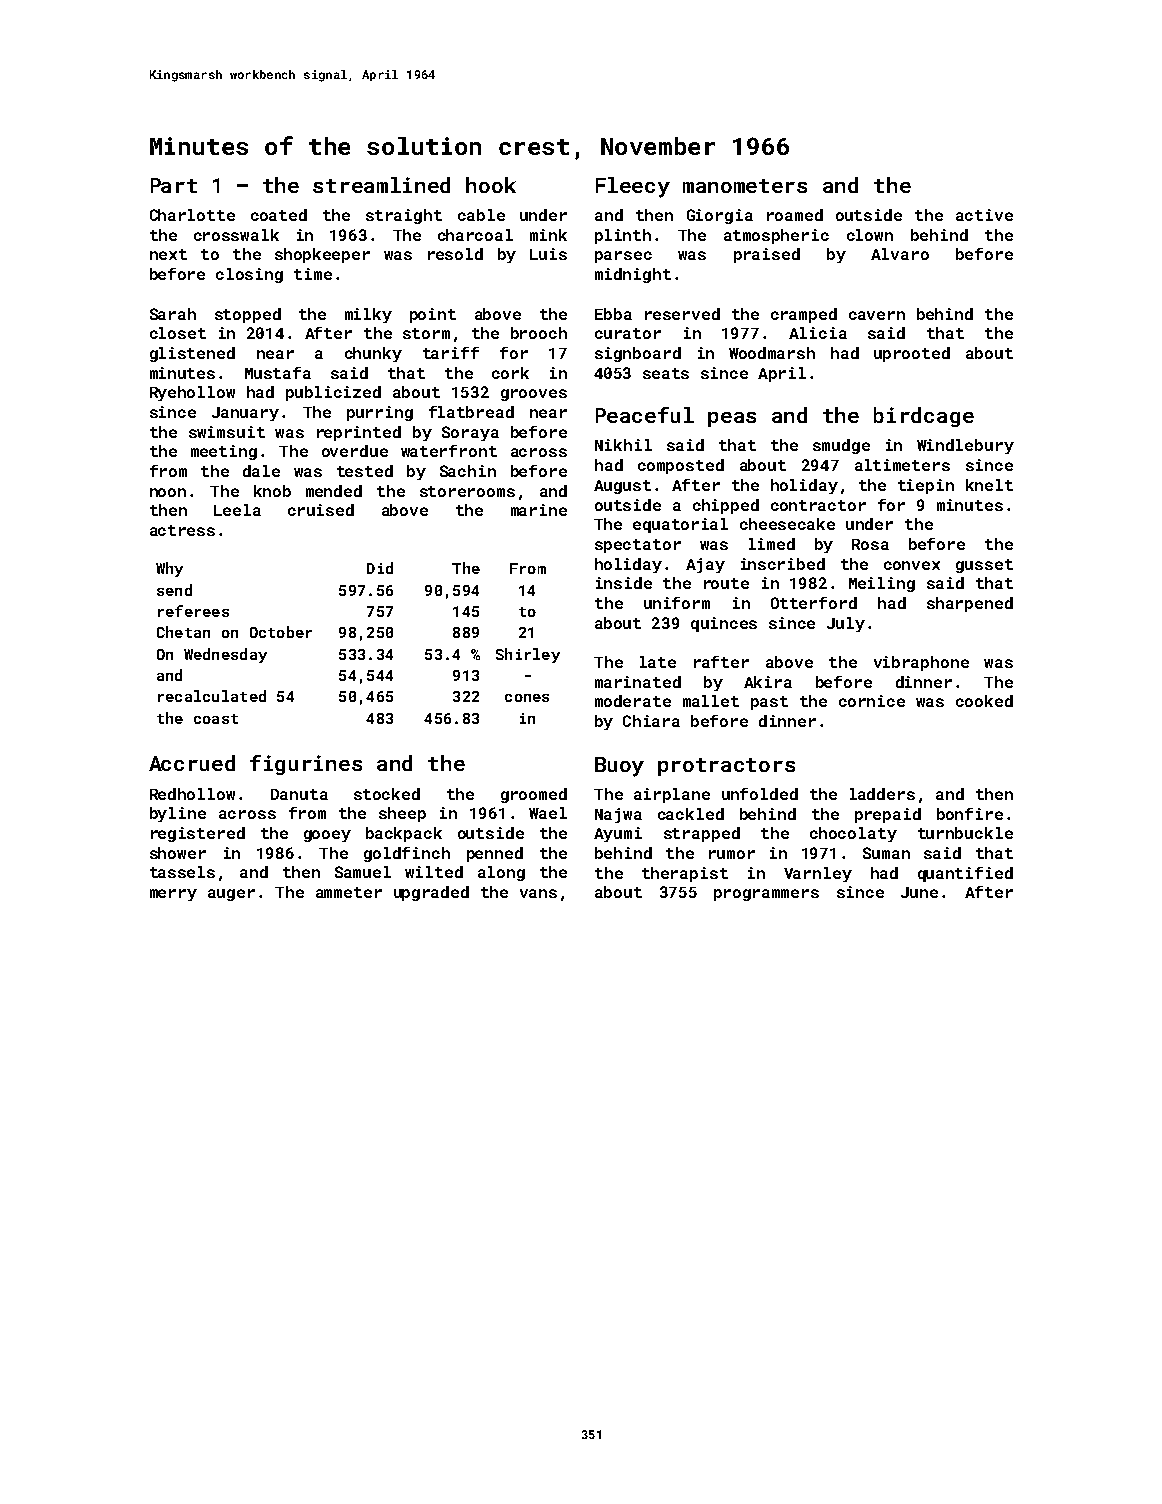  What do you see at coordinates (921, 663) in the document?
I see `vibraphone` at bounding box center [921, 663].
